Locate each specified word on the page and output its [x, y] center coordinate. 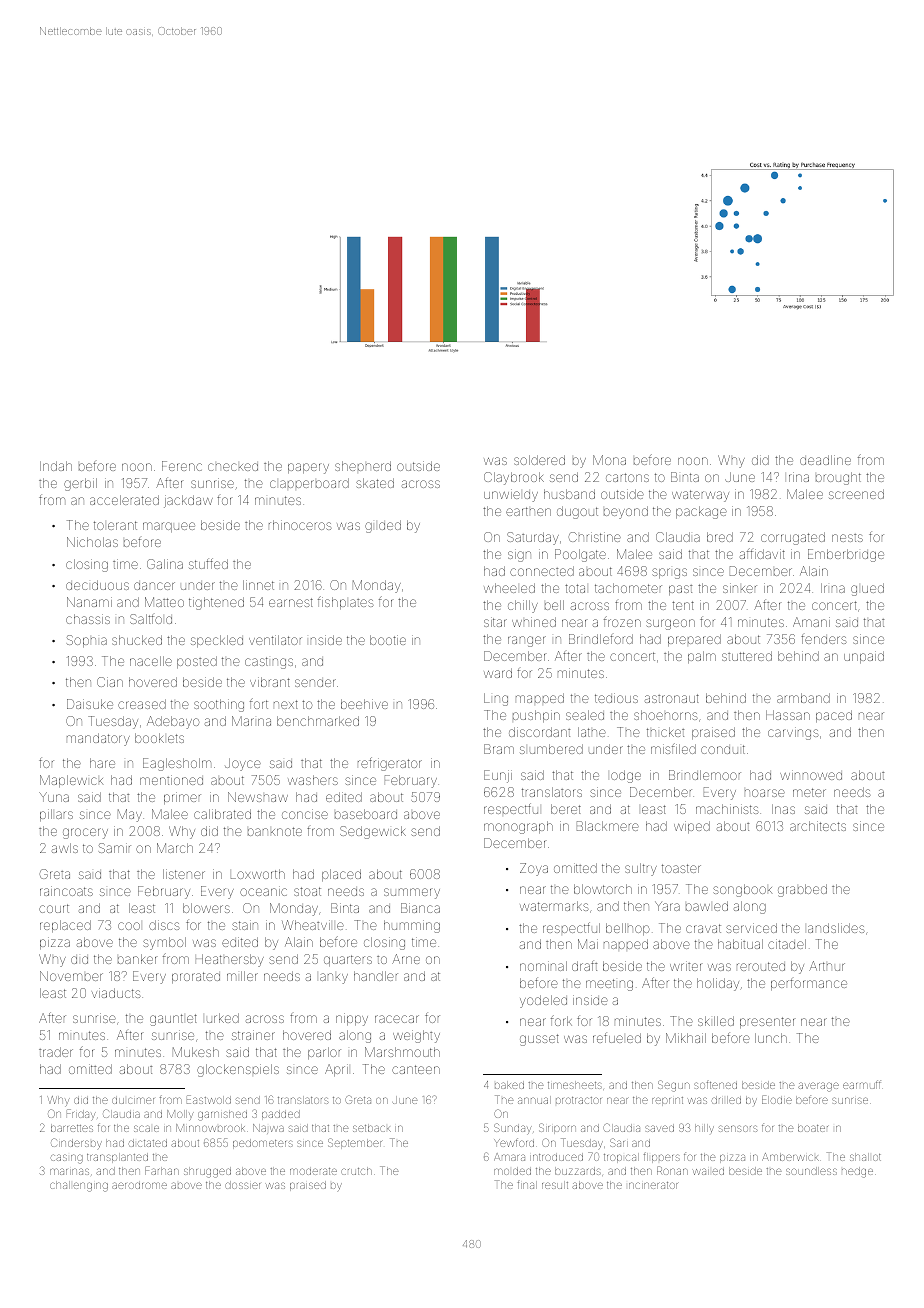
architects [818, 826]
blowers [206, 908]
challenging [79, 1186]
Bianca [420, 908]
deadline [825, 460]
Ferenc [182, 466]
